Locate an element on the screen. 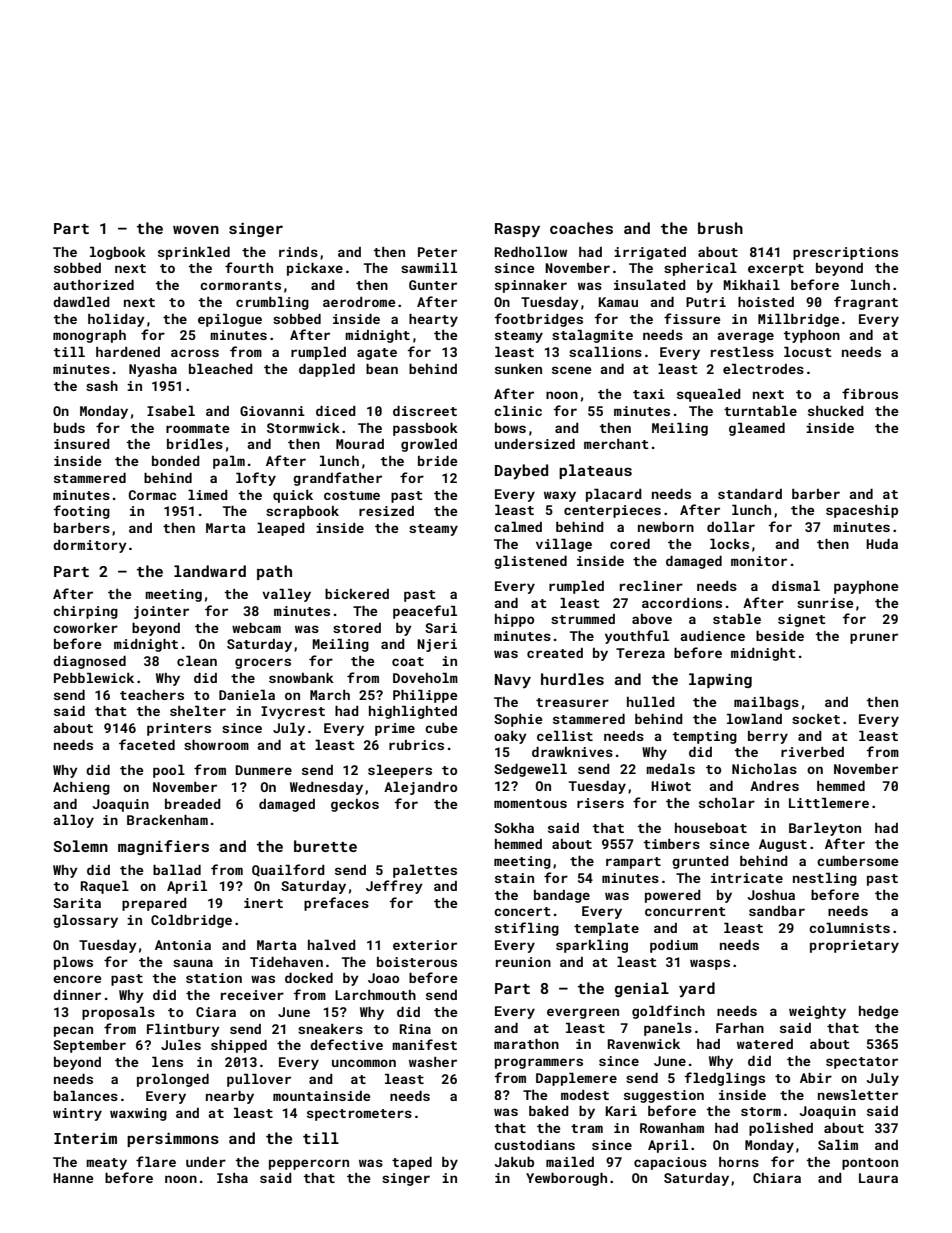 The image size is (952, 1233). sleepers is located at coordinates (400, 771).
